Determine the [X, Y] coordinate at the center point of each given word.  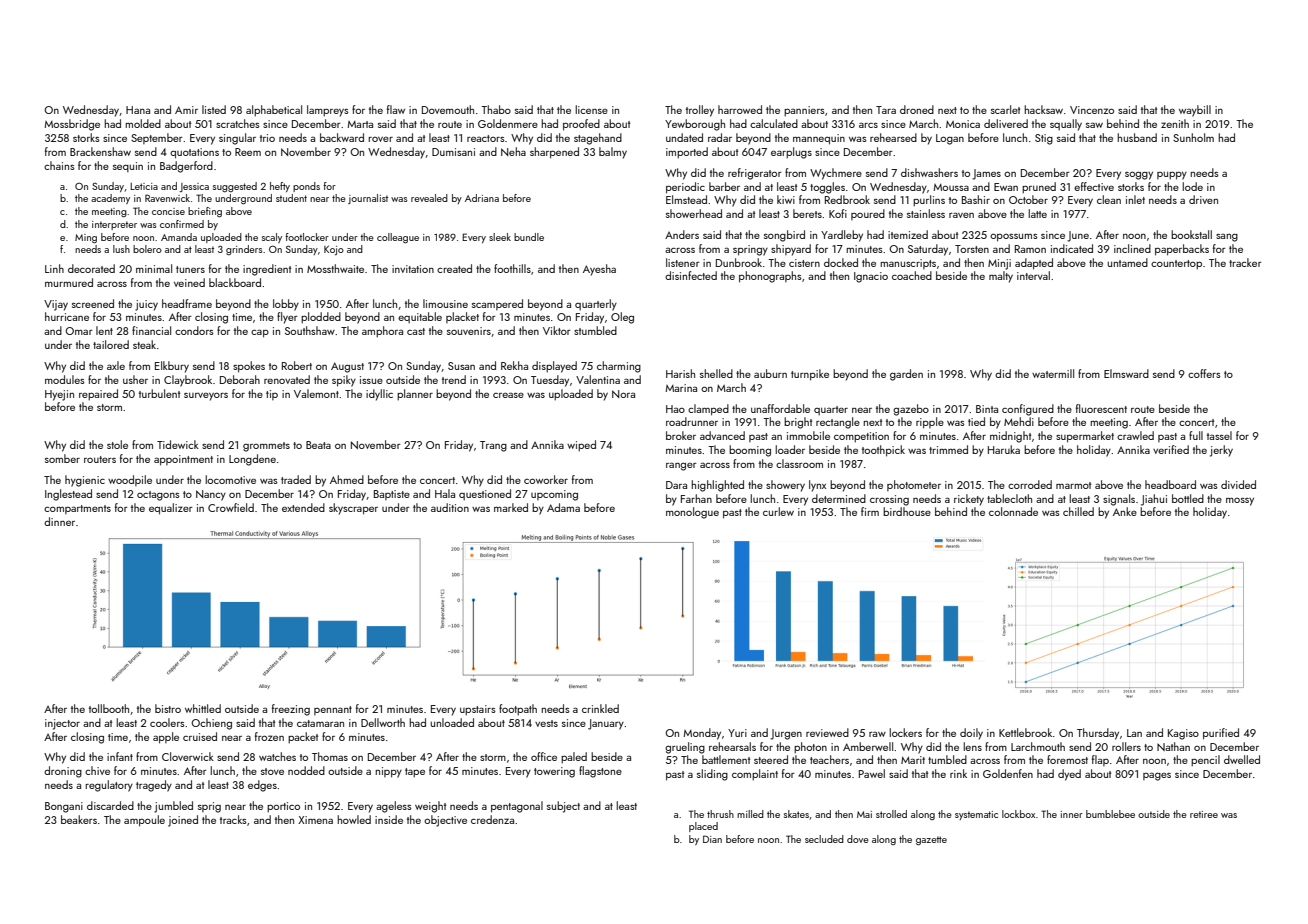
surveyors [206, 396]
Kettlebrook [1025, 732]
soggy [1139, 175]
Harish [680, 373]
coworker [546, 479]
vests [546, 723]
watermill [1053, 373]
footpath [518, 710]
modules [65, 379]
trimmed [948, 449]
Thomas [330, 756]
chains [59, 165]
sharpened [554, 153]
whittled [203, 708]
